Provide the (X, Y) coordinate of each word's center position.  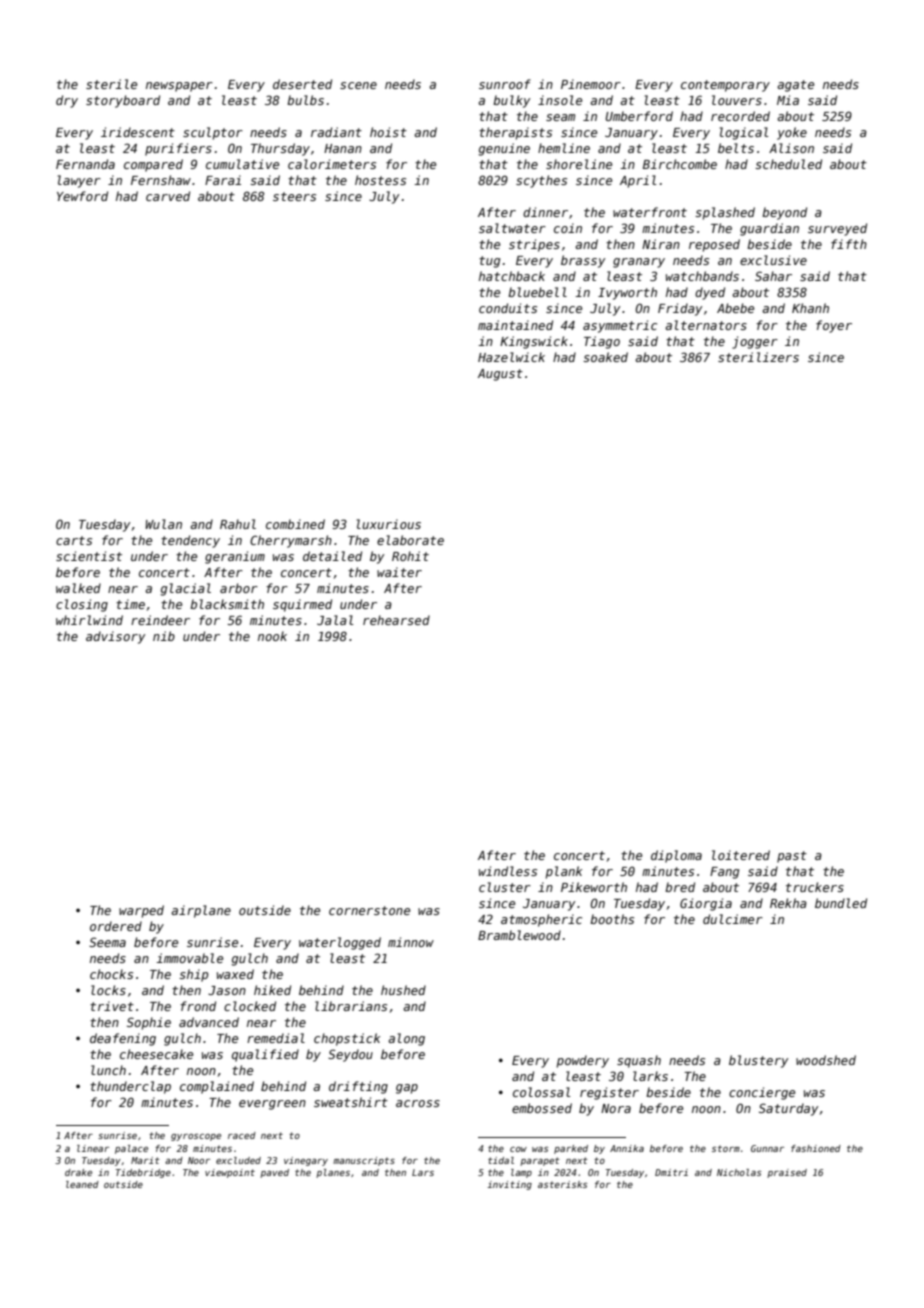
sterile (111, 84)
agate (795, 86)
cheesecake (156, 1054)
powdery (583, 1061)
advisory (115, 637)
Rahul (238, 524)
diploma (676, 856)
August (500, 375)
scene (358, 85)
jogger (755, 342)
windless (508, 871)
